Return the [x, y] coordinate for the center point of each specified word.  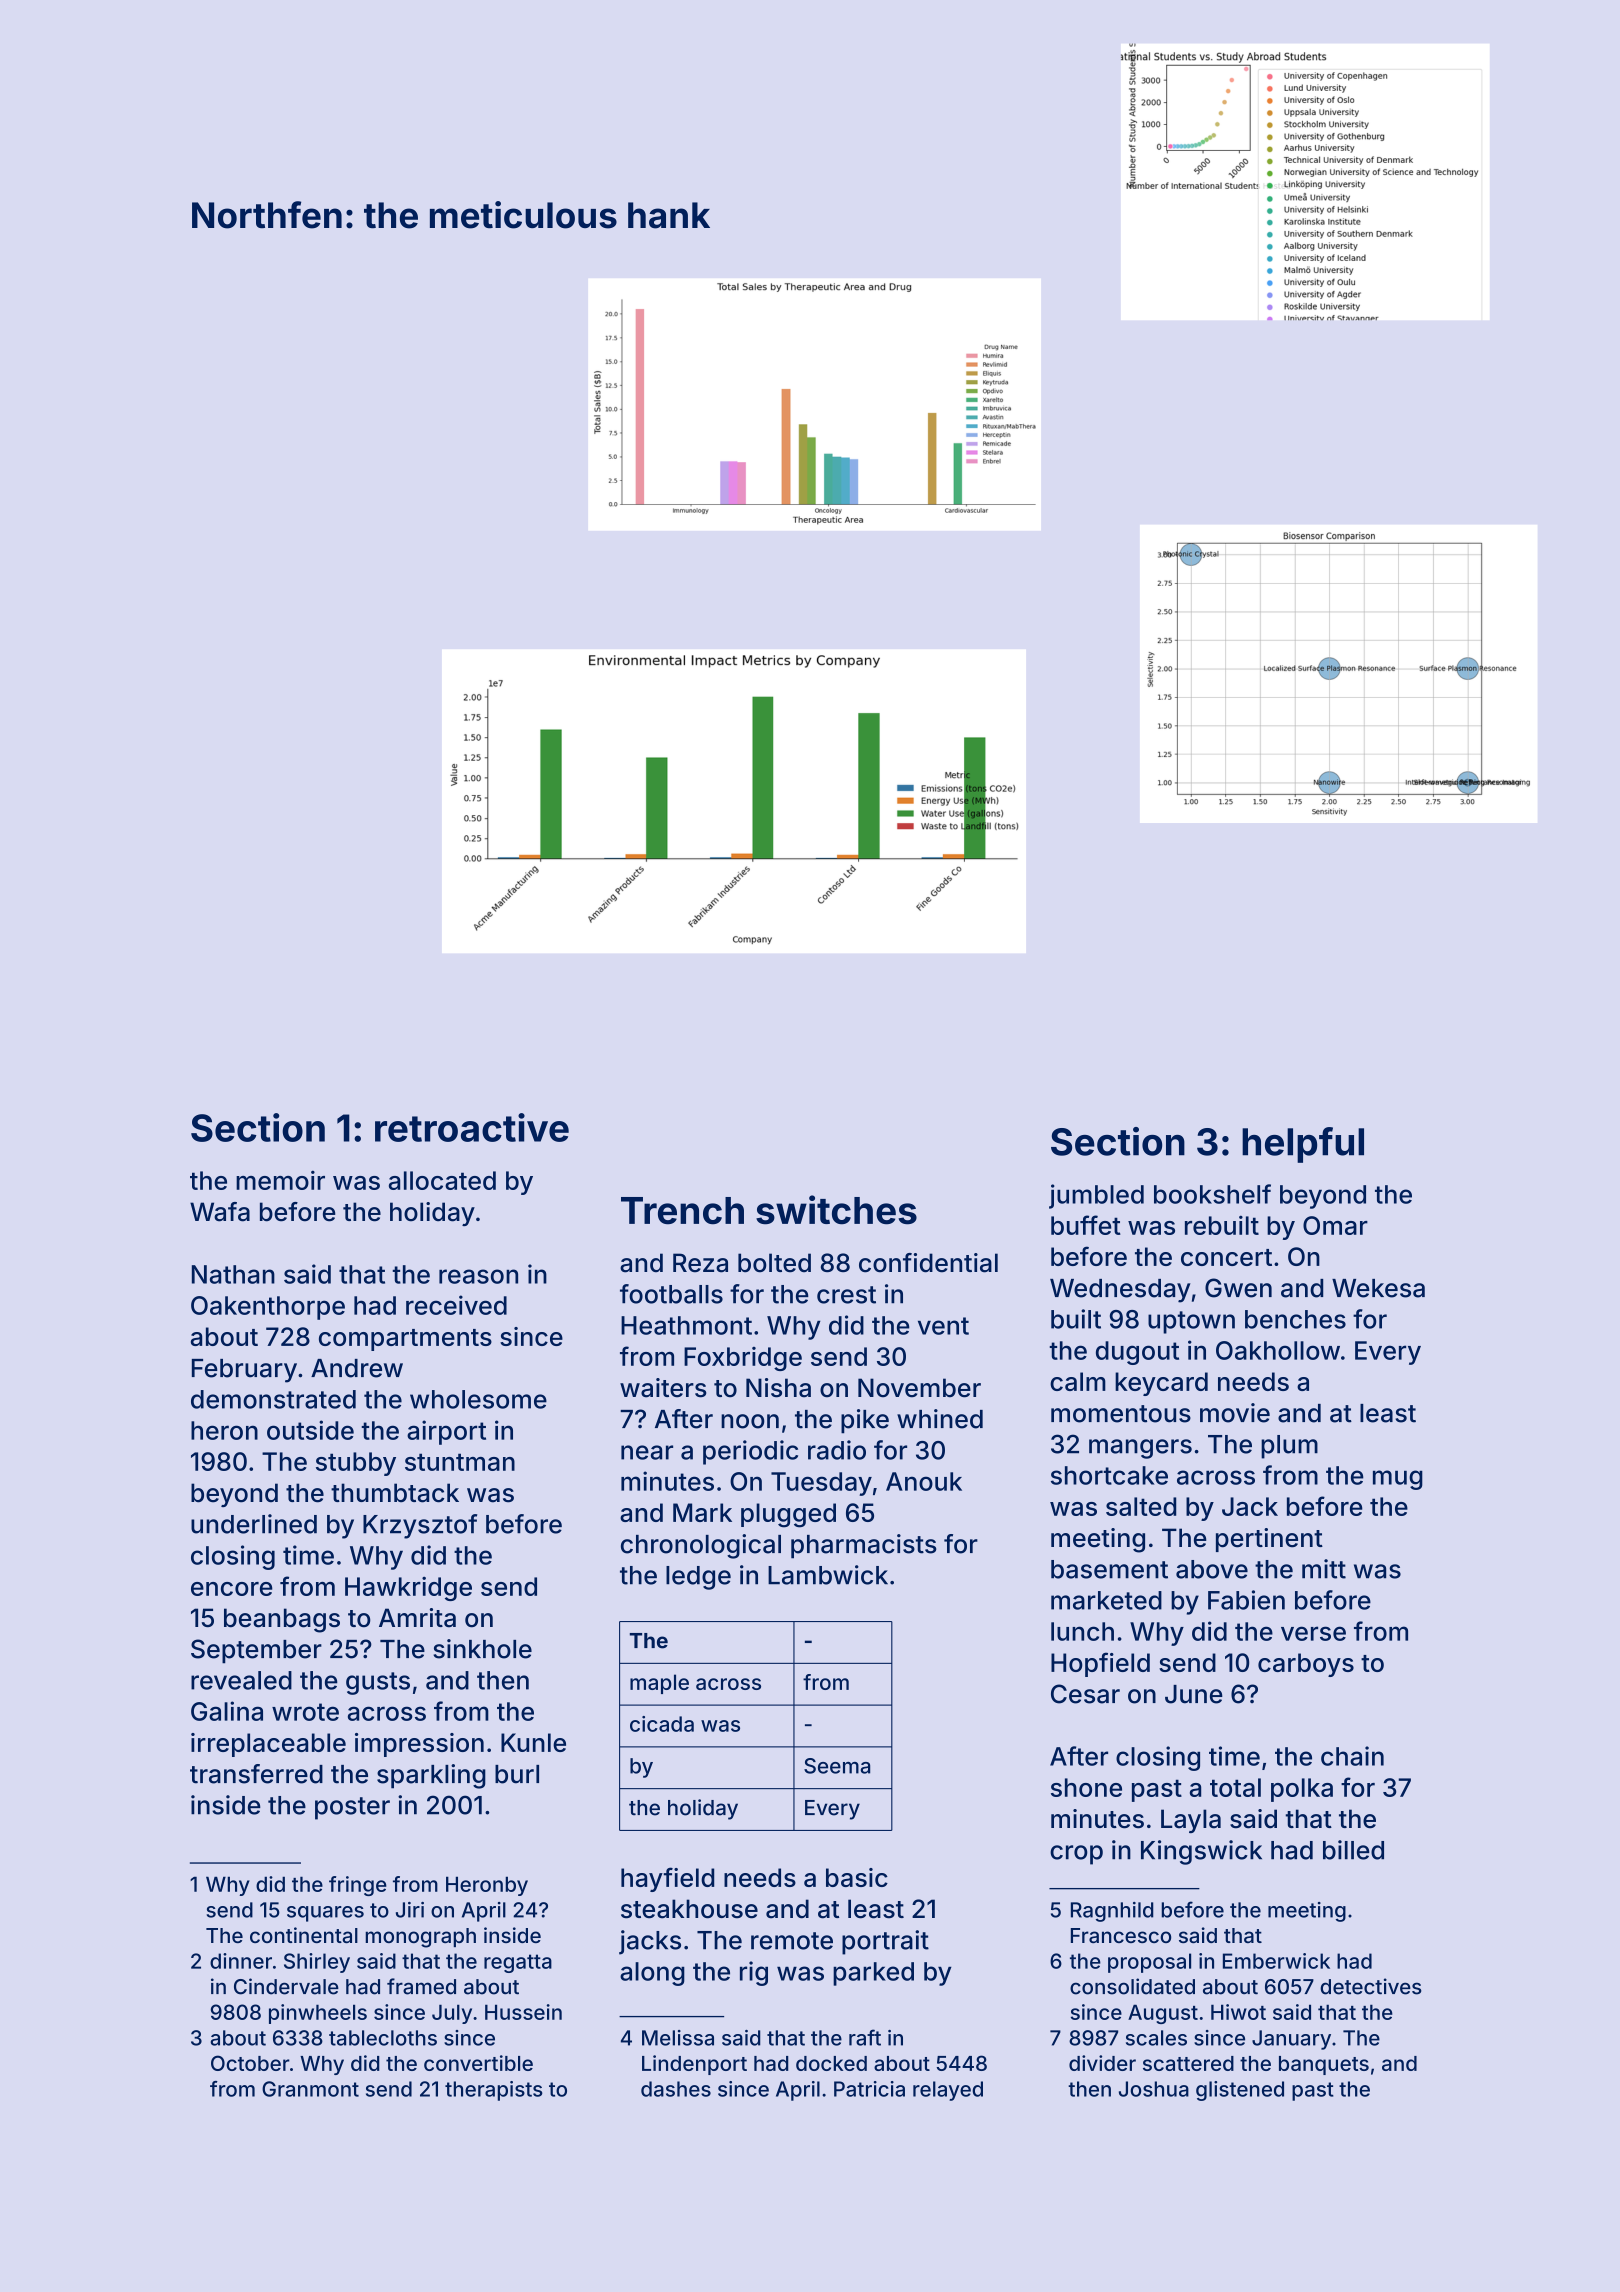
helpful [1303, 1145]
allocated [442, 1180]
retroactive [472, 1127]
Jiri [410, 1910]
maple [659, 1684]
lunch [1082, 1631]
